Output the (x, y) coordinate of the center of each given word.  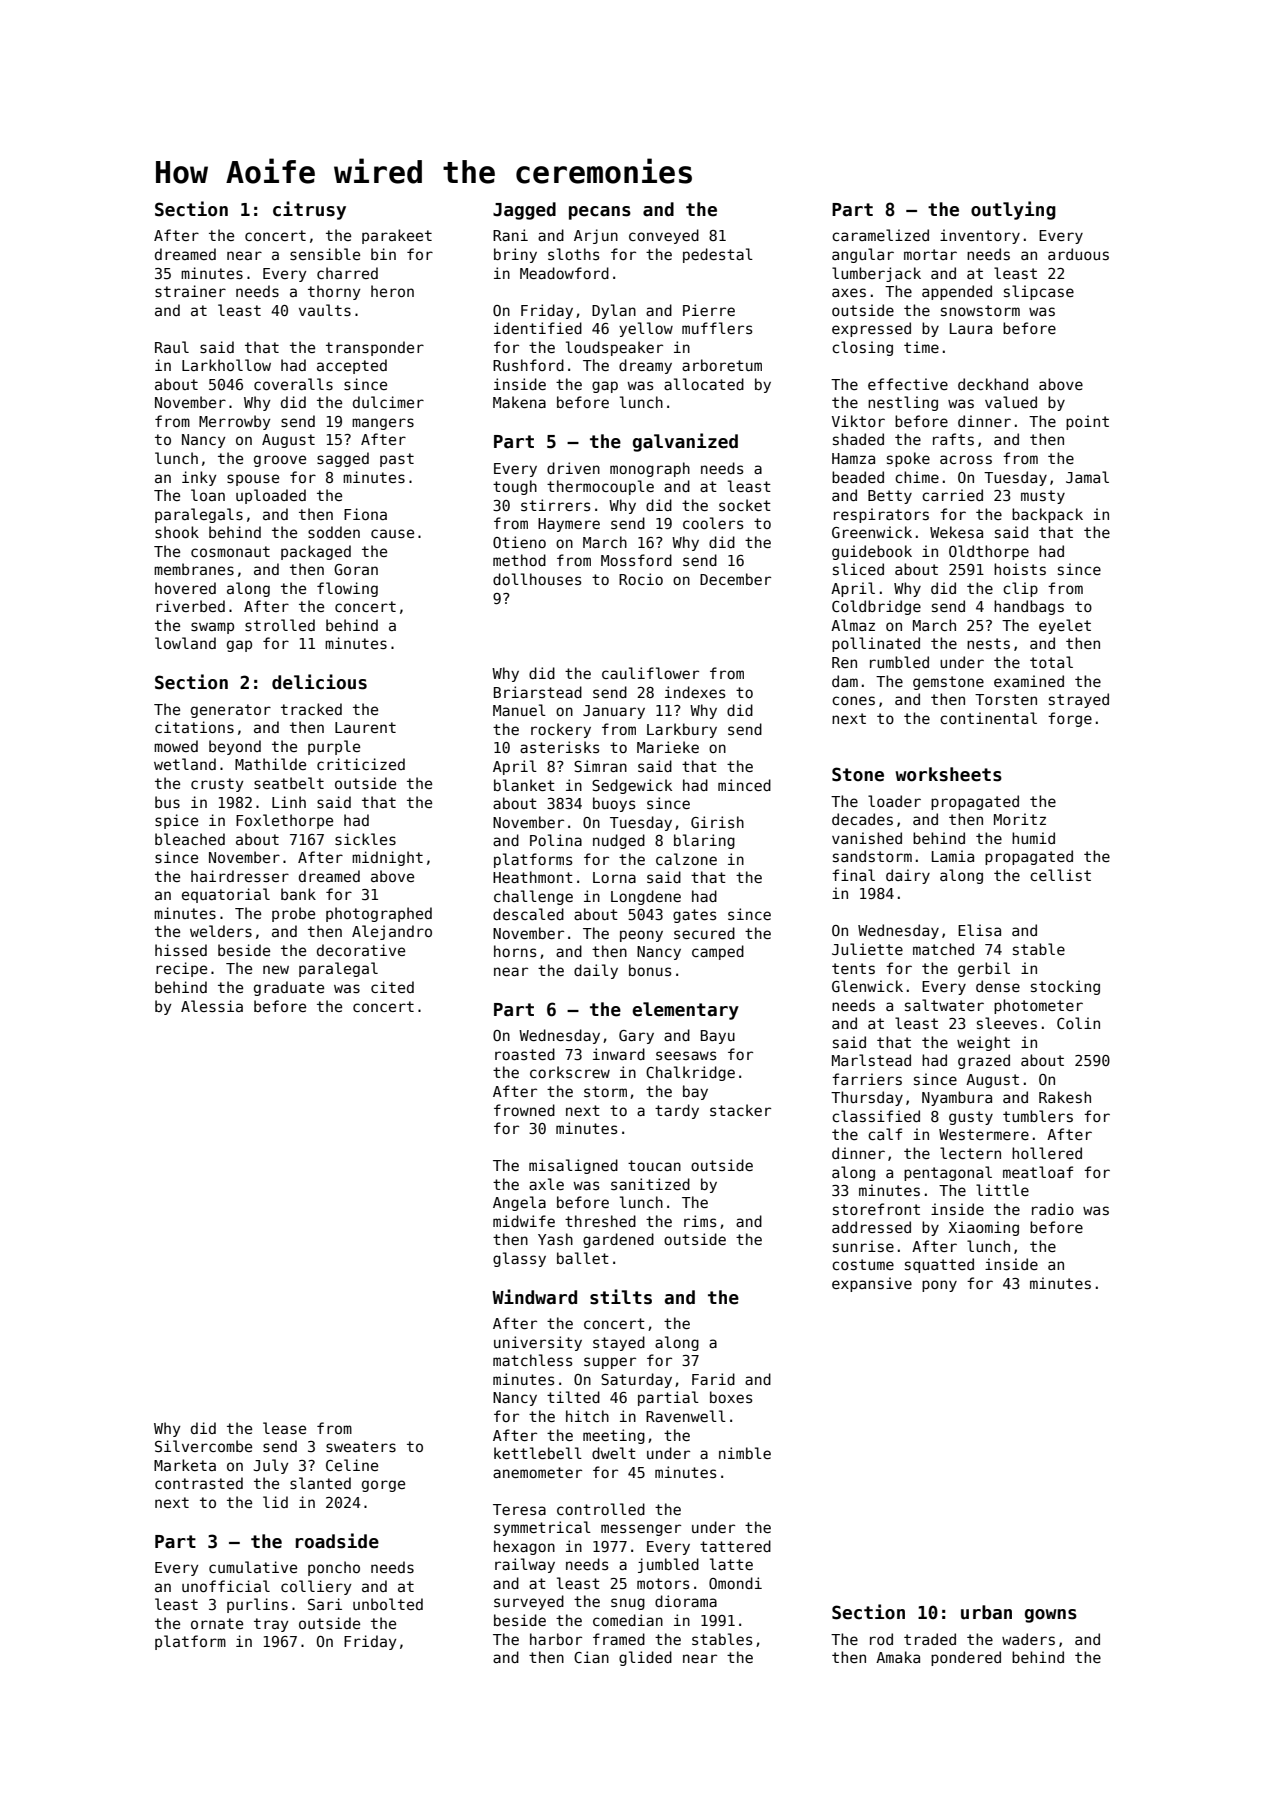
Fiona (365, 514)
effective (908, 384)
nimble (745, 1453)
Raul (172, 347)
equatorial (226, 895)
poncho (334, 1568)
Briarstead (538, 692)
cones (853, 700)
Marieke (668, 747)
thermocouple (600, 487)
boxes (731, 1397)
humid (1033, 838)
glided (645, 1658)
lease (284, 1428)
